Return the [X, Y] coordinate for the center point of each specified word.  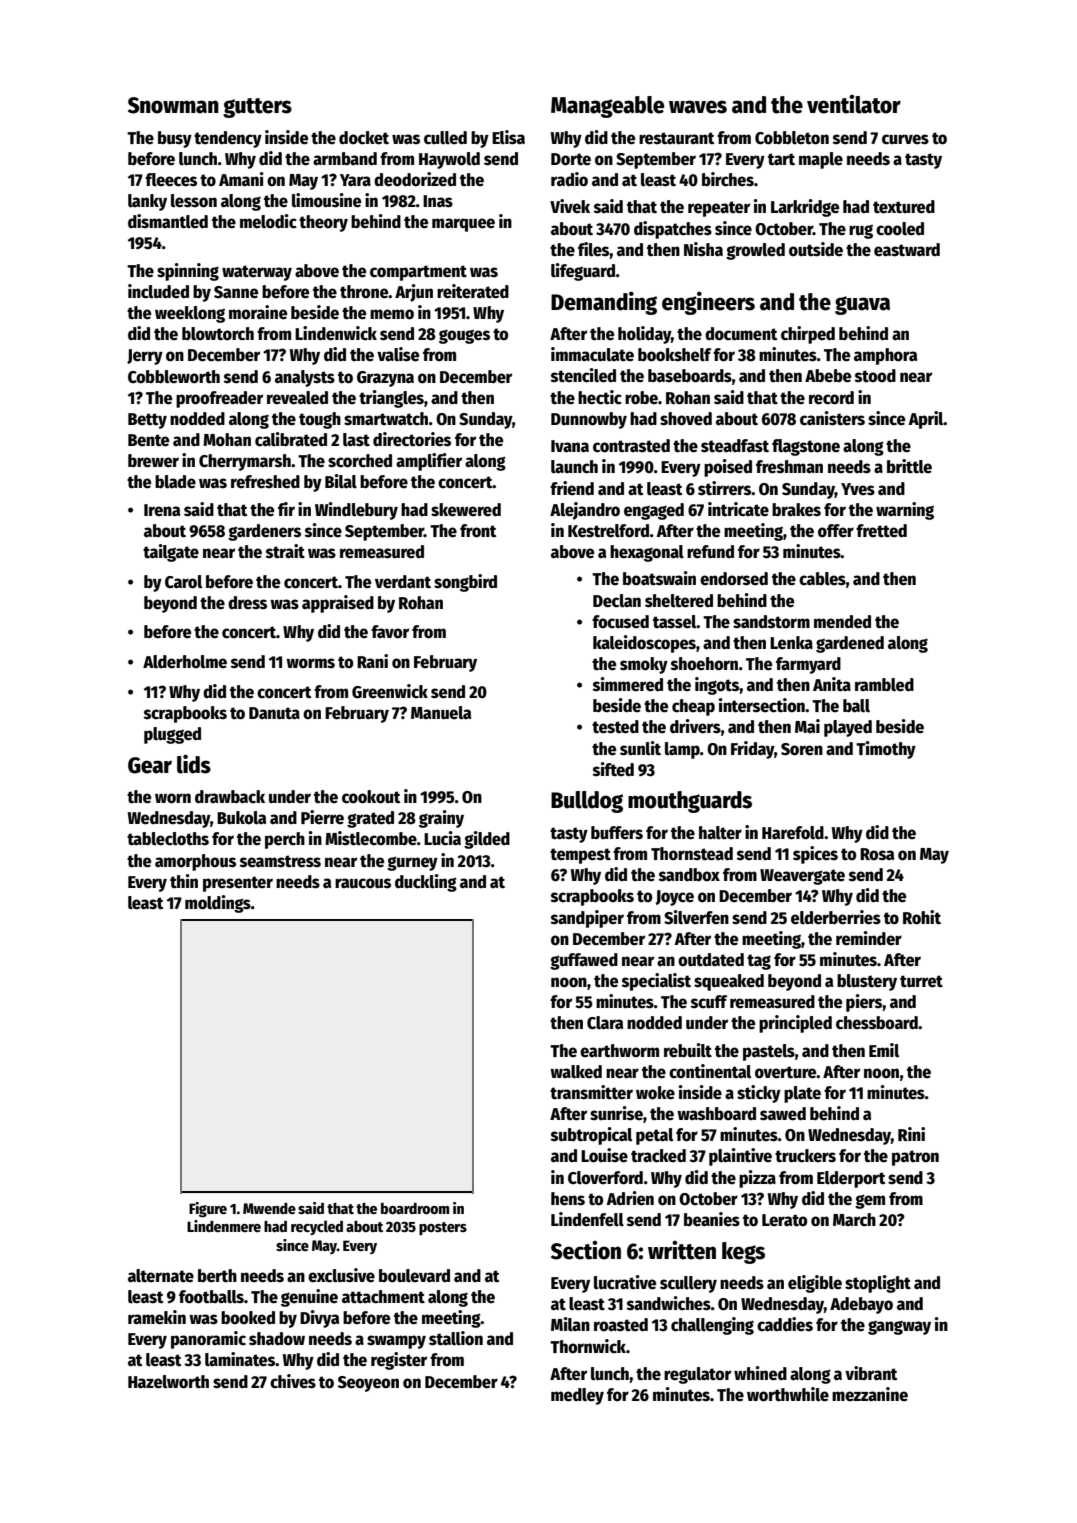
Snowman [173, 105]
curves [905, 139]
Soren [802, 749]
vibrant [871, 1373]
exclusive [341, 1275]
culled [445, 138]
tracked [658, 1156]
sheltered [679, 601]
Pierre [322, 817]
